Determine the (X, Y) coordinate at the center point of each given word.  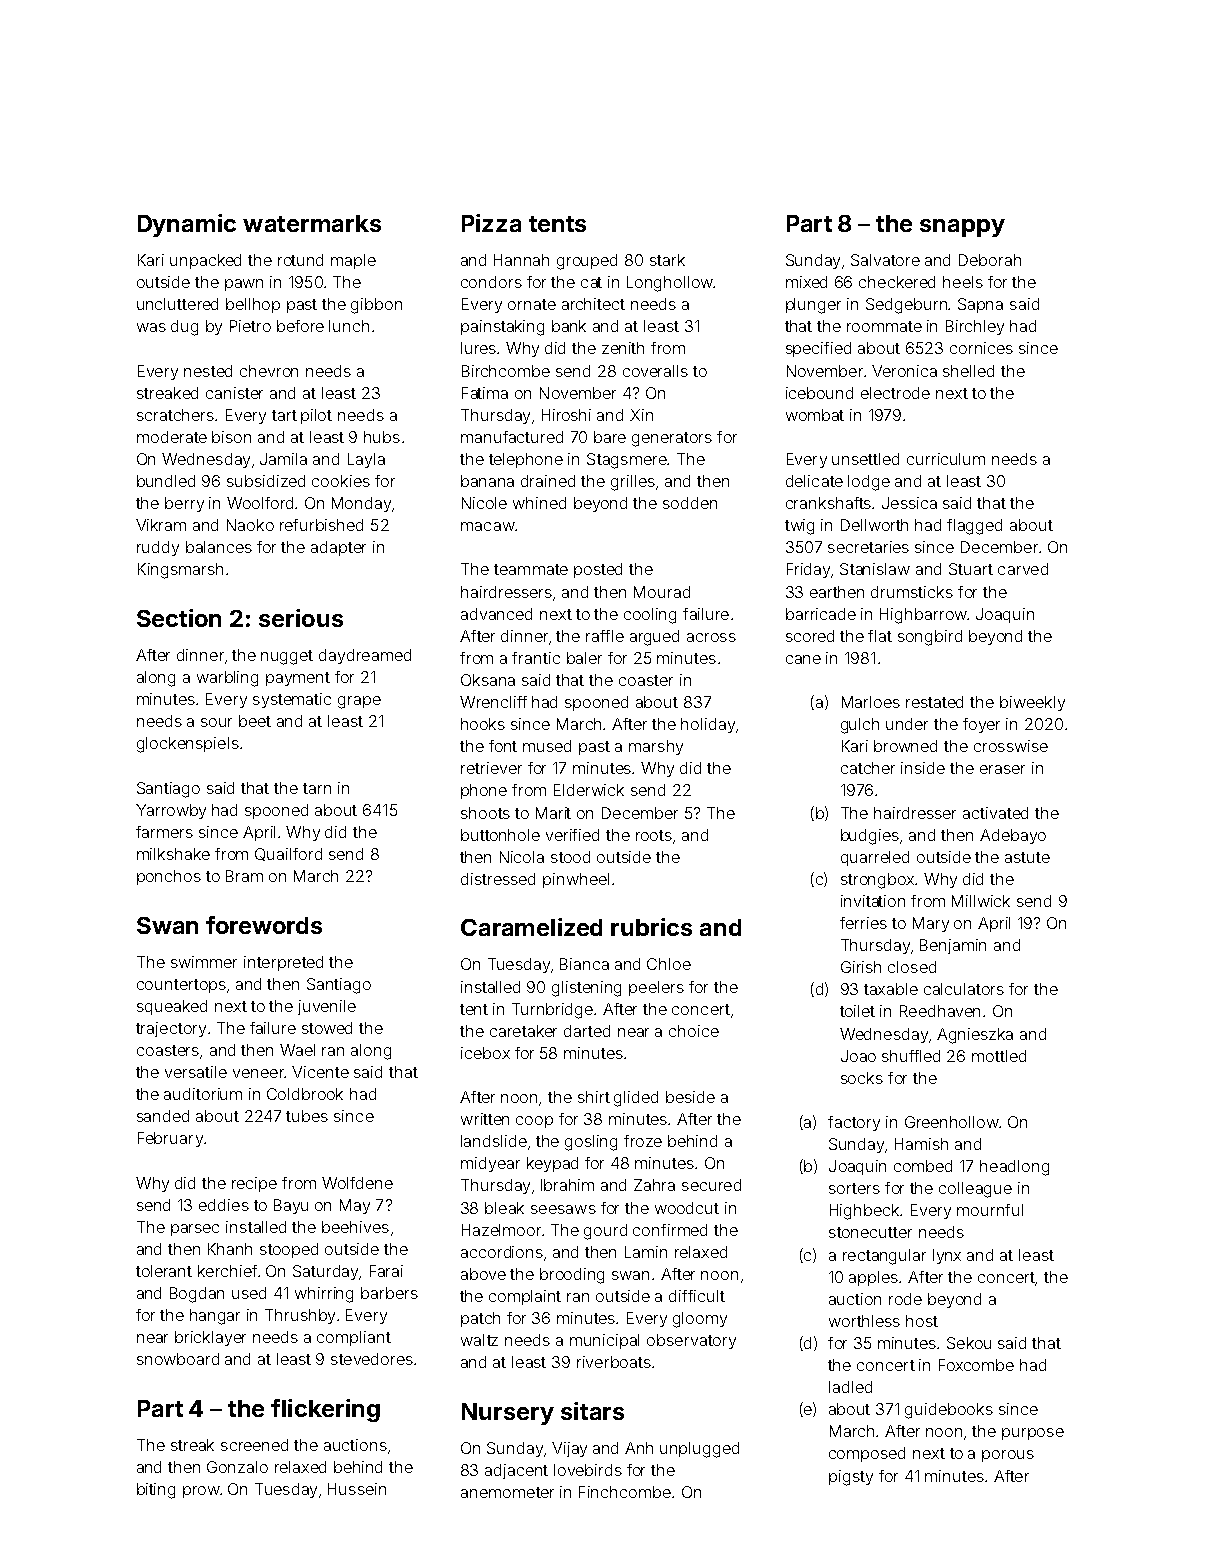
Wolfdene (357, 1183)
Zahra (654, 1185)
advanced (496, 614)
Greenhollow (952, 1122)
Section (179, 618)
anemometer (507, 1492)
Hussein (357, 1489)
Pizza (491, 223)
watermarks (312, 223)
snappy (962, 228)
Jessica (909, 503)
